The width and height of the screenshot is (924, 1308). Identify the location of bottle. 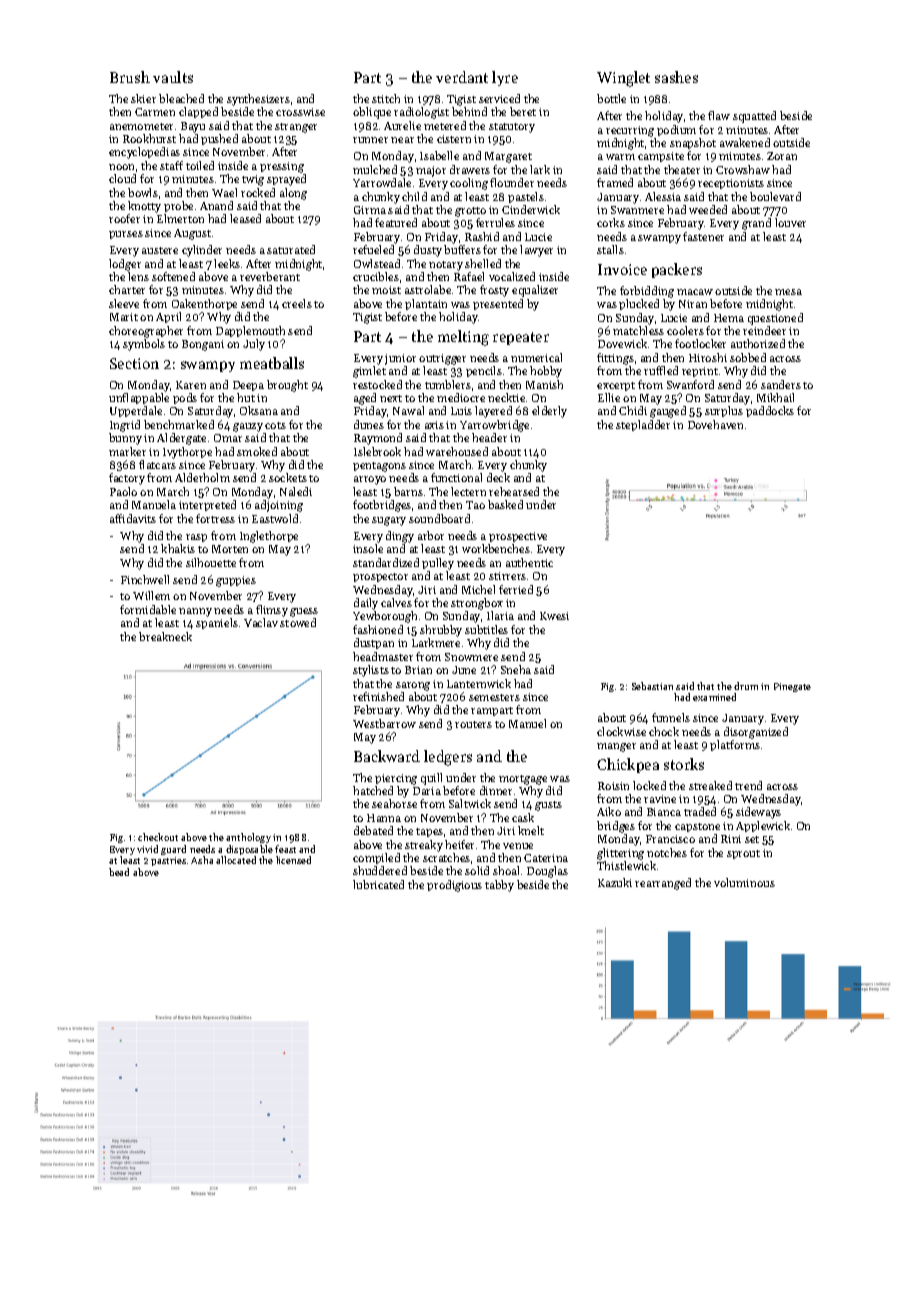
(611, 98).
